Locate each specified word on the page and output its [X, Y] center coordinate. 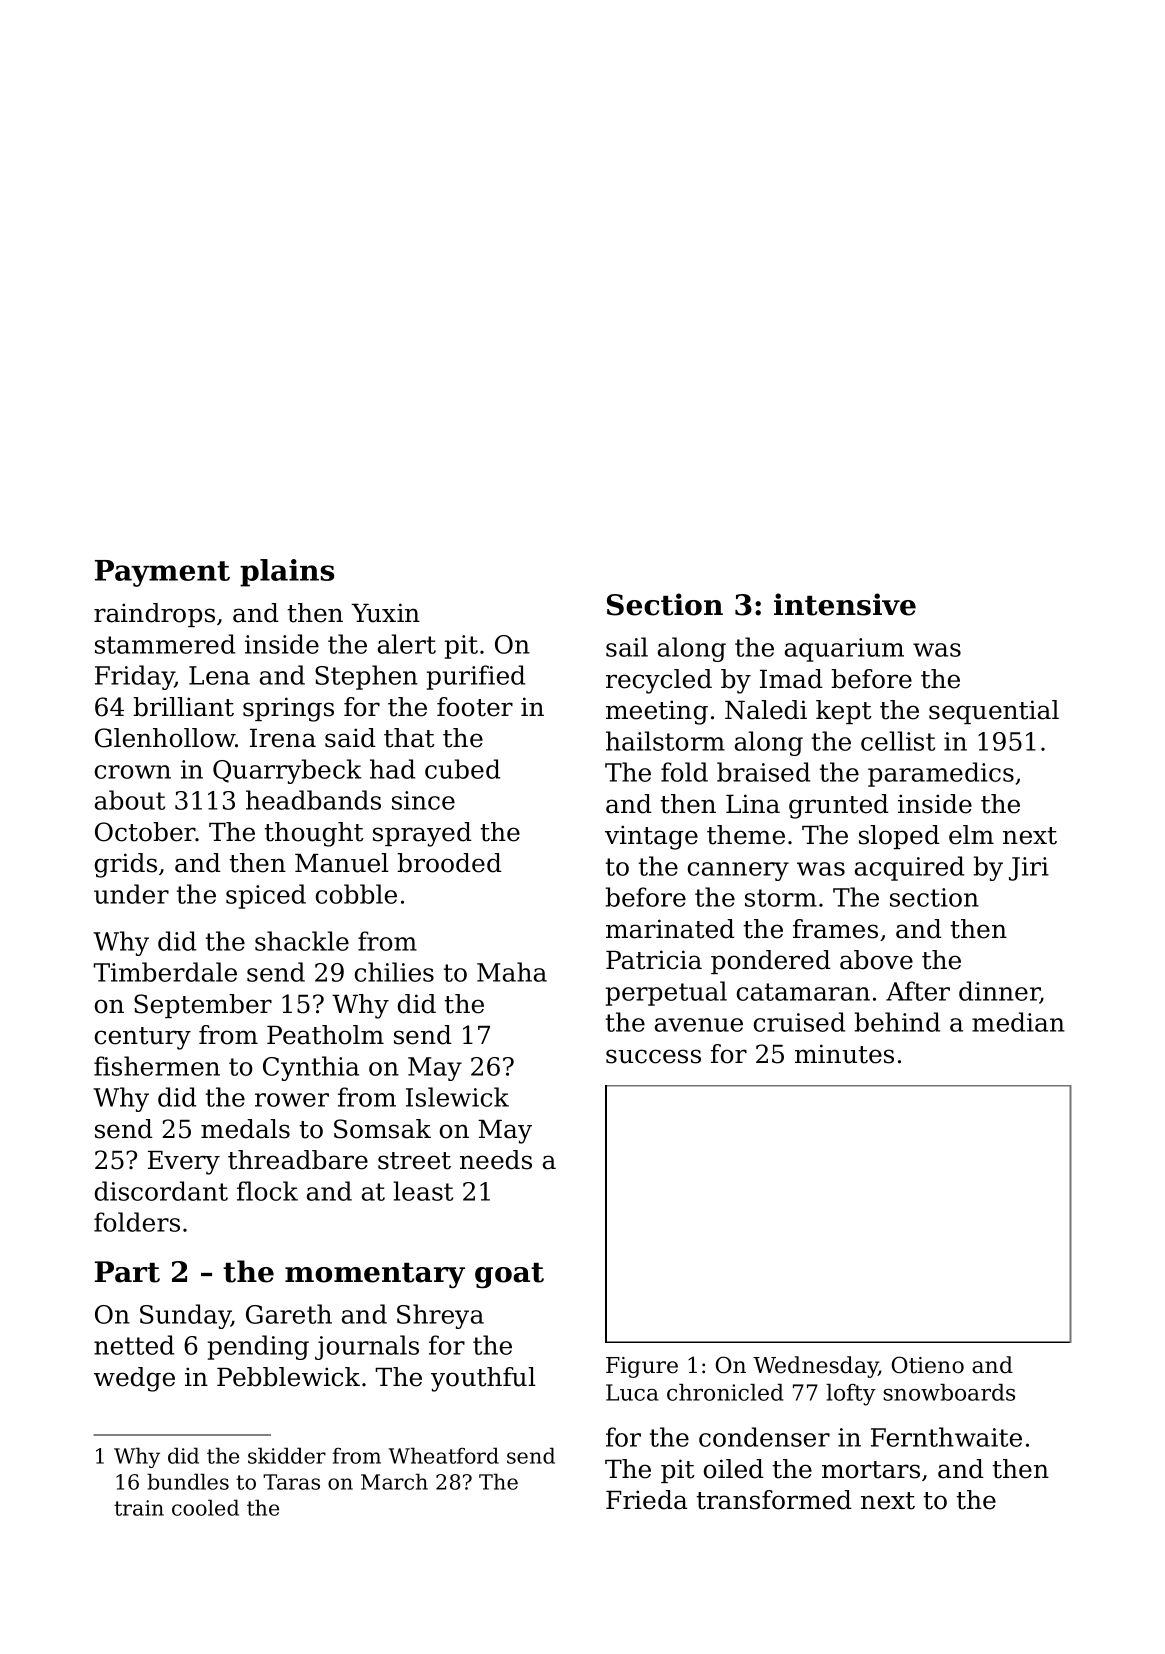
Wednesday [815, 1367]
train [139, 1508]
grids [126, 865]
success [653, 1056]
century [143, 1038]
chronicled [725, 1392]
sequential [994, 712]
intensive [845, 604]
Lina [753, 804]
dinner [999, 992]
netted [134, 1345]
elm [971, 835]
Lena [219, 675]
